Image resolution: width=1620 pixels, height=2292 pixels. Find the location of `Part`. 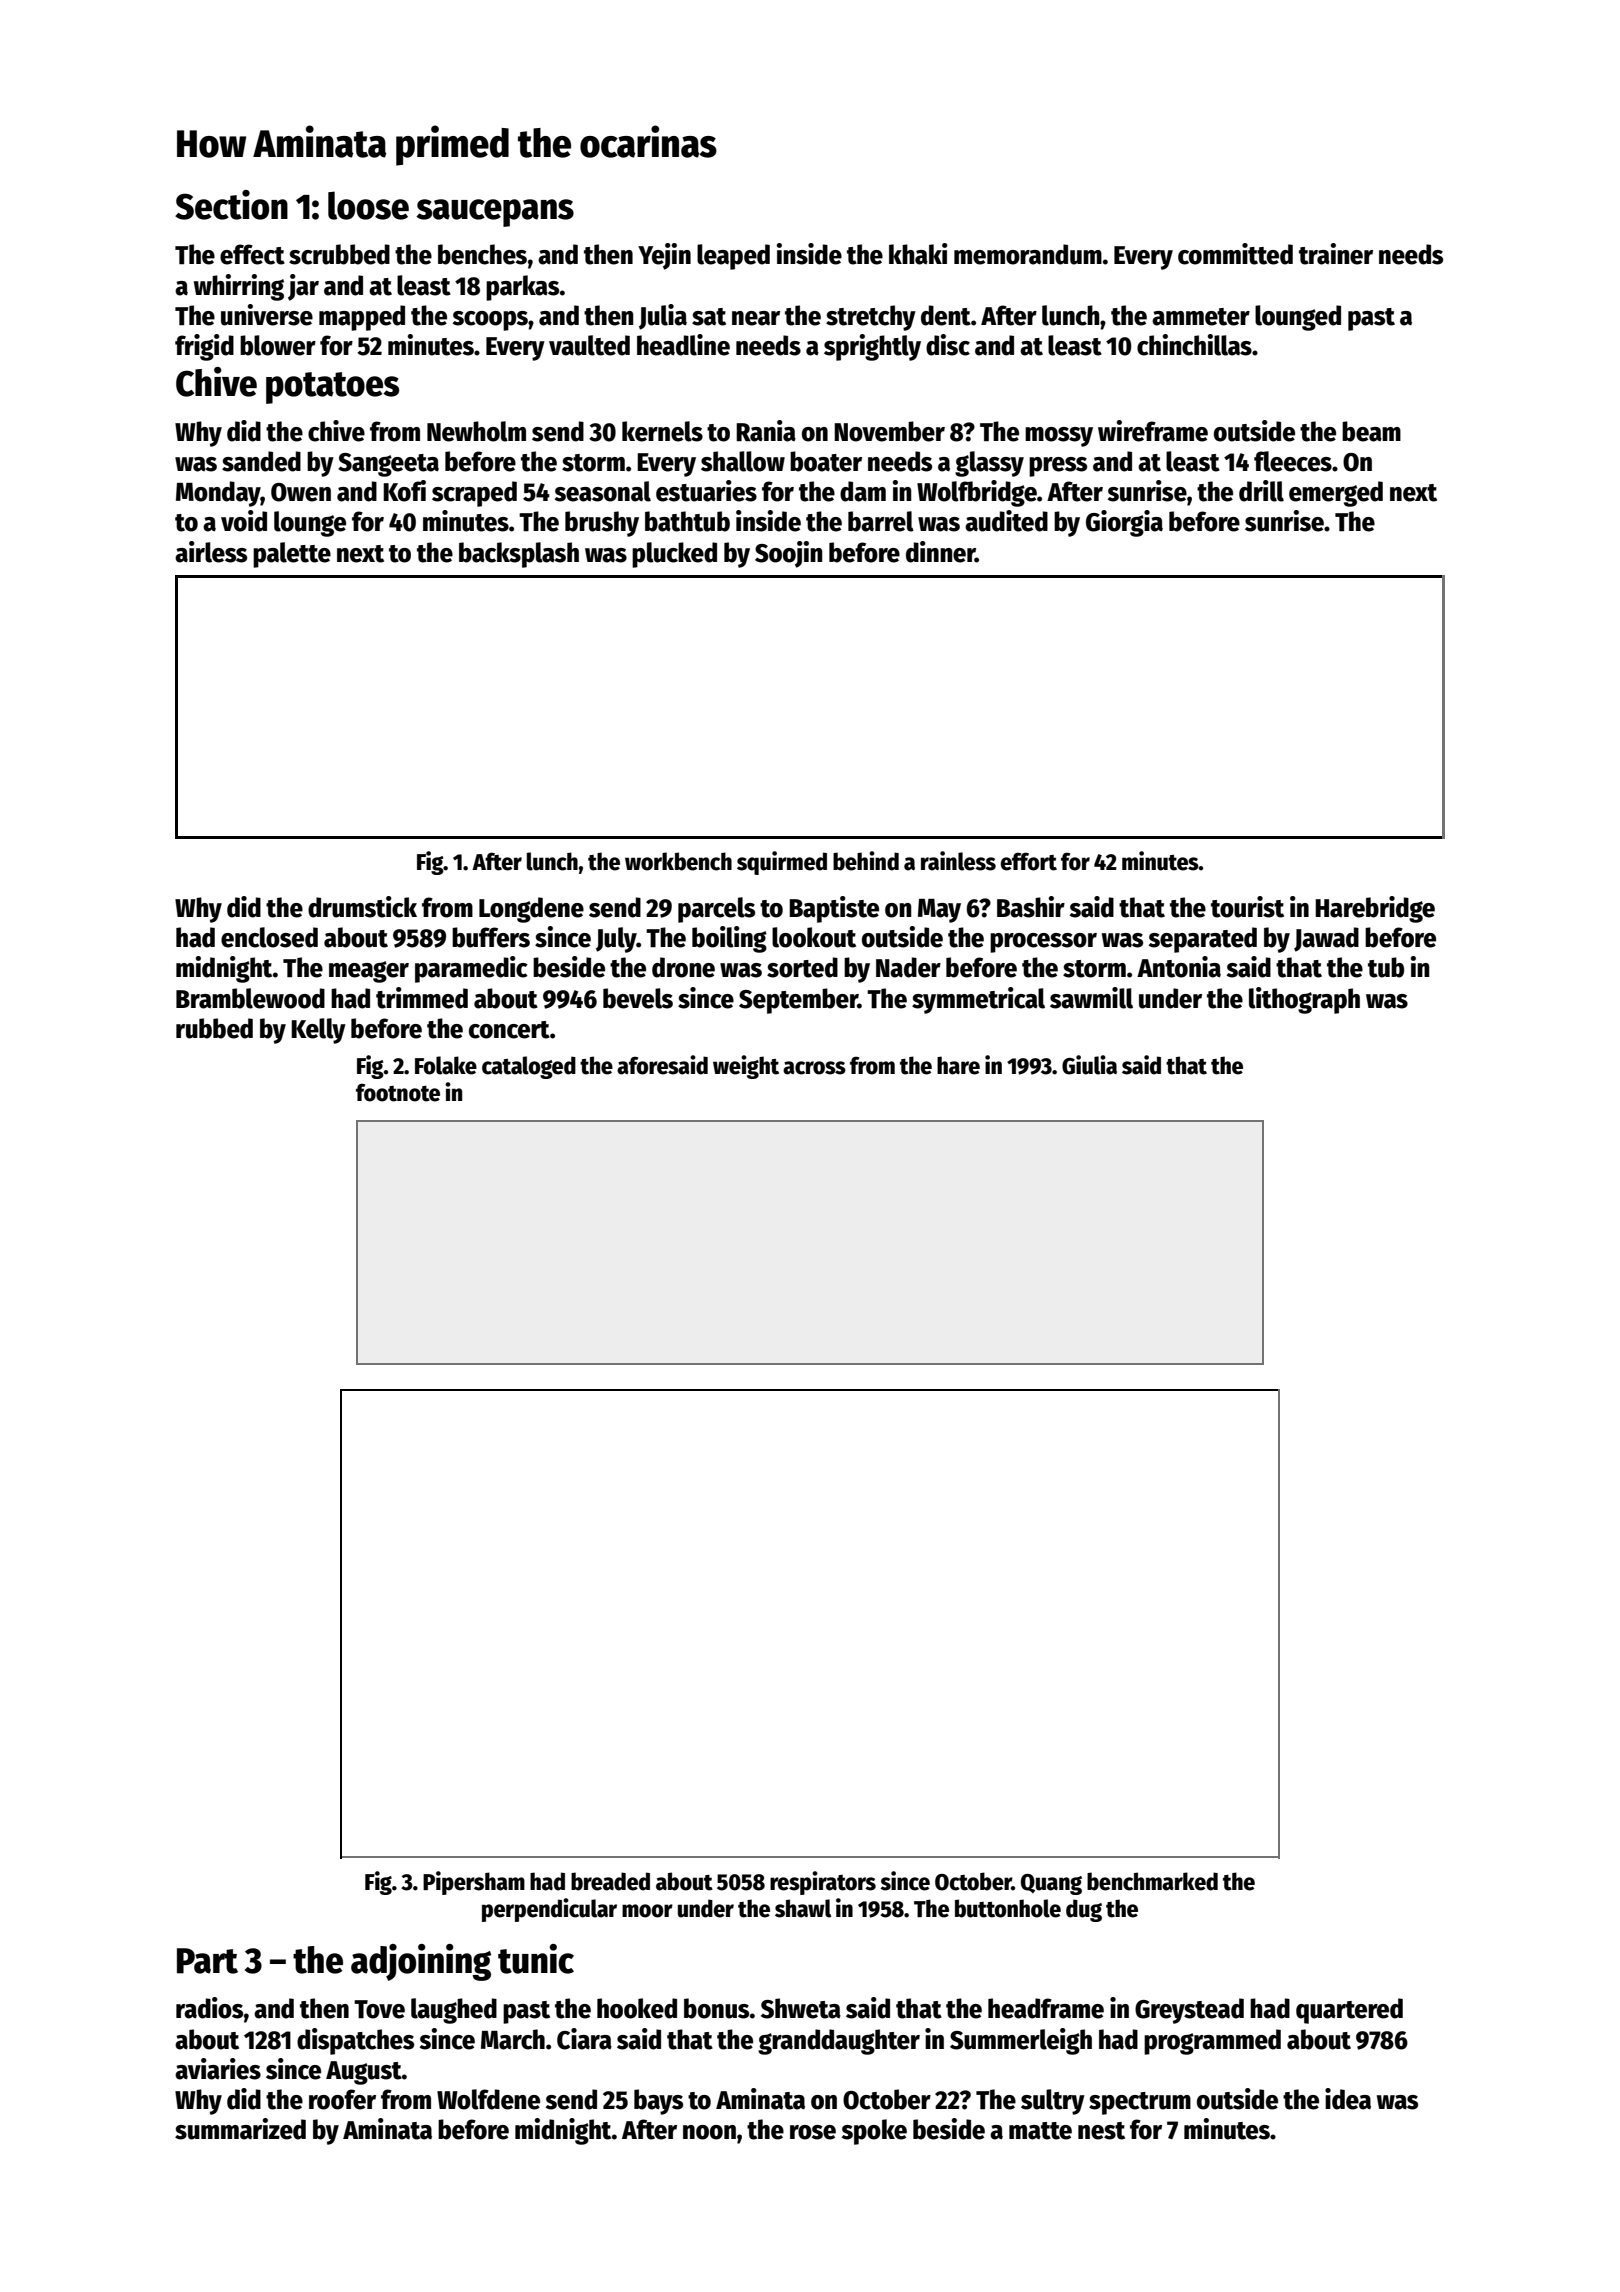

Part is located at coordinates (207, 1961).
